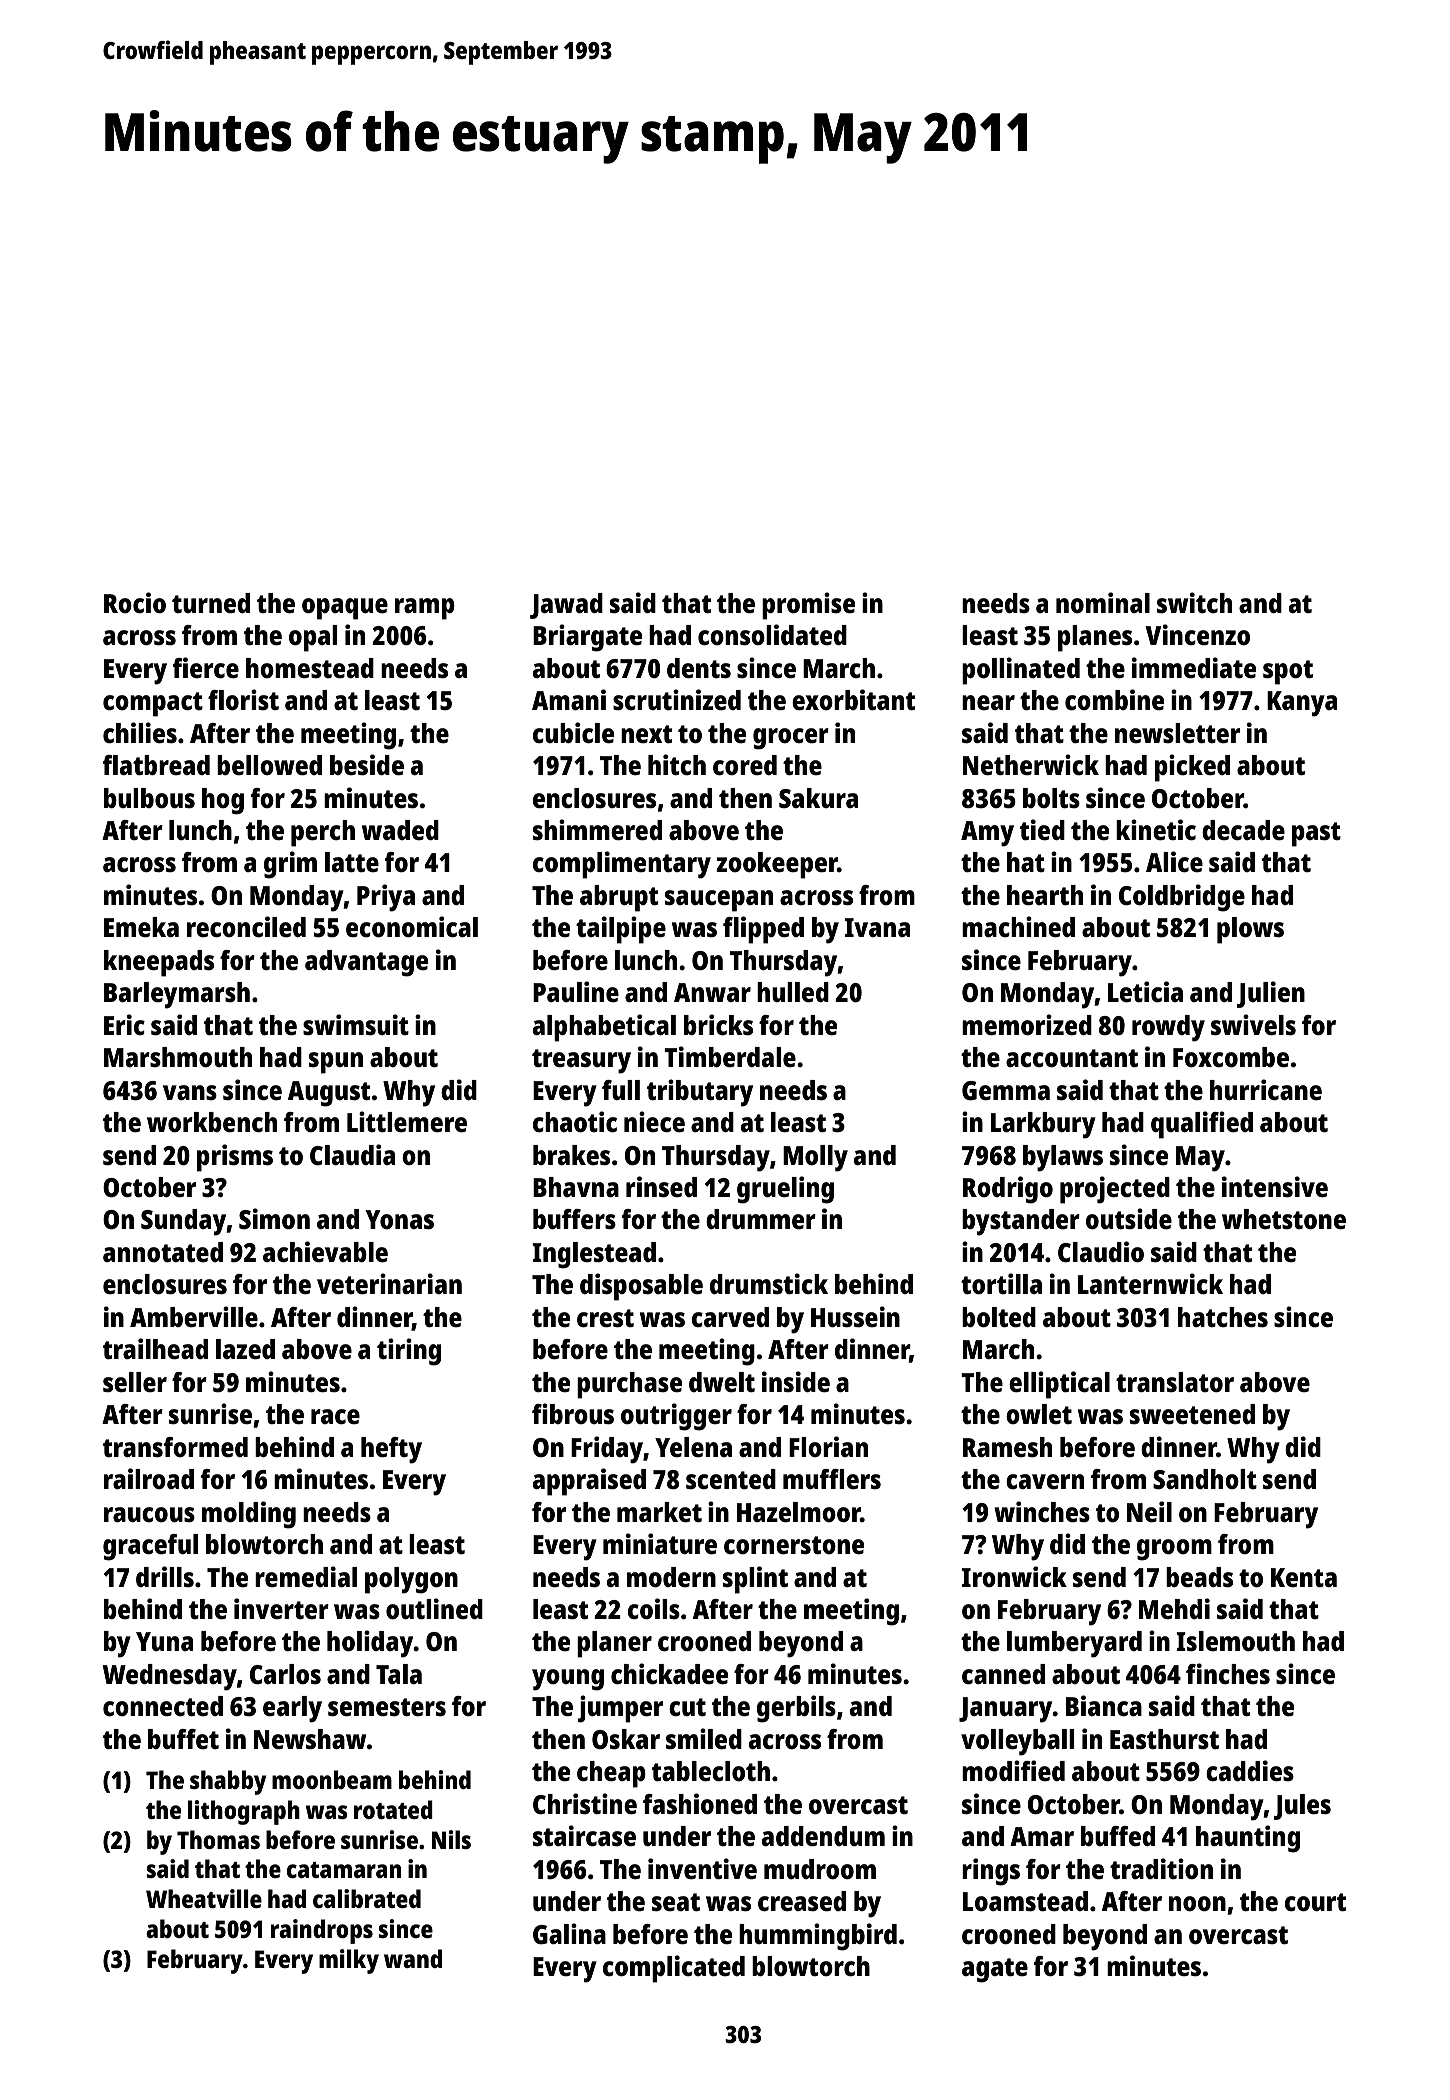 The image size is (1450, 2100). I want to click on kinetic, so click(1156, 830).
